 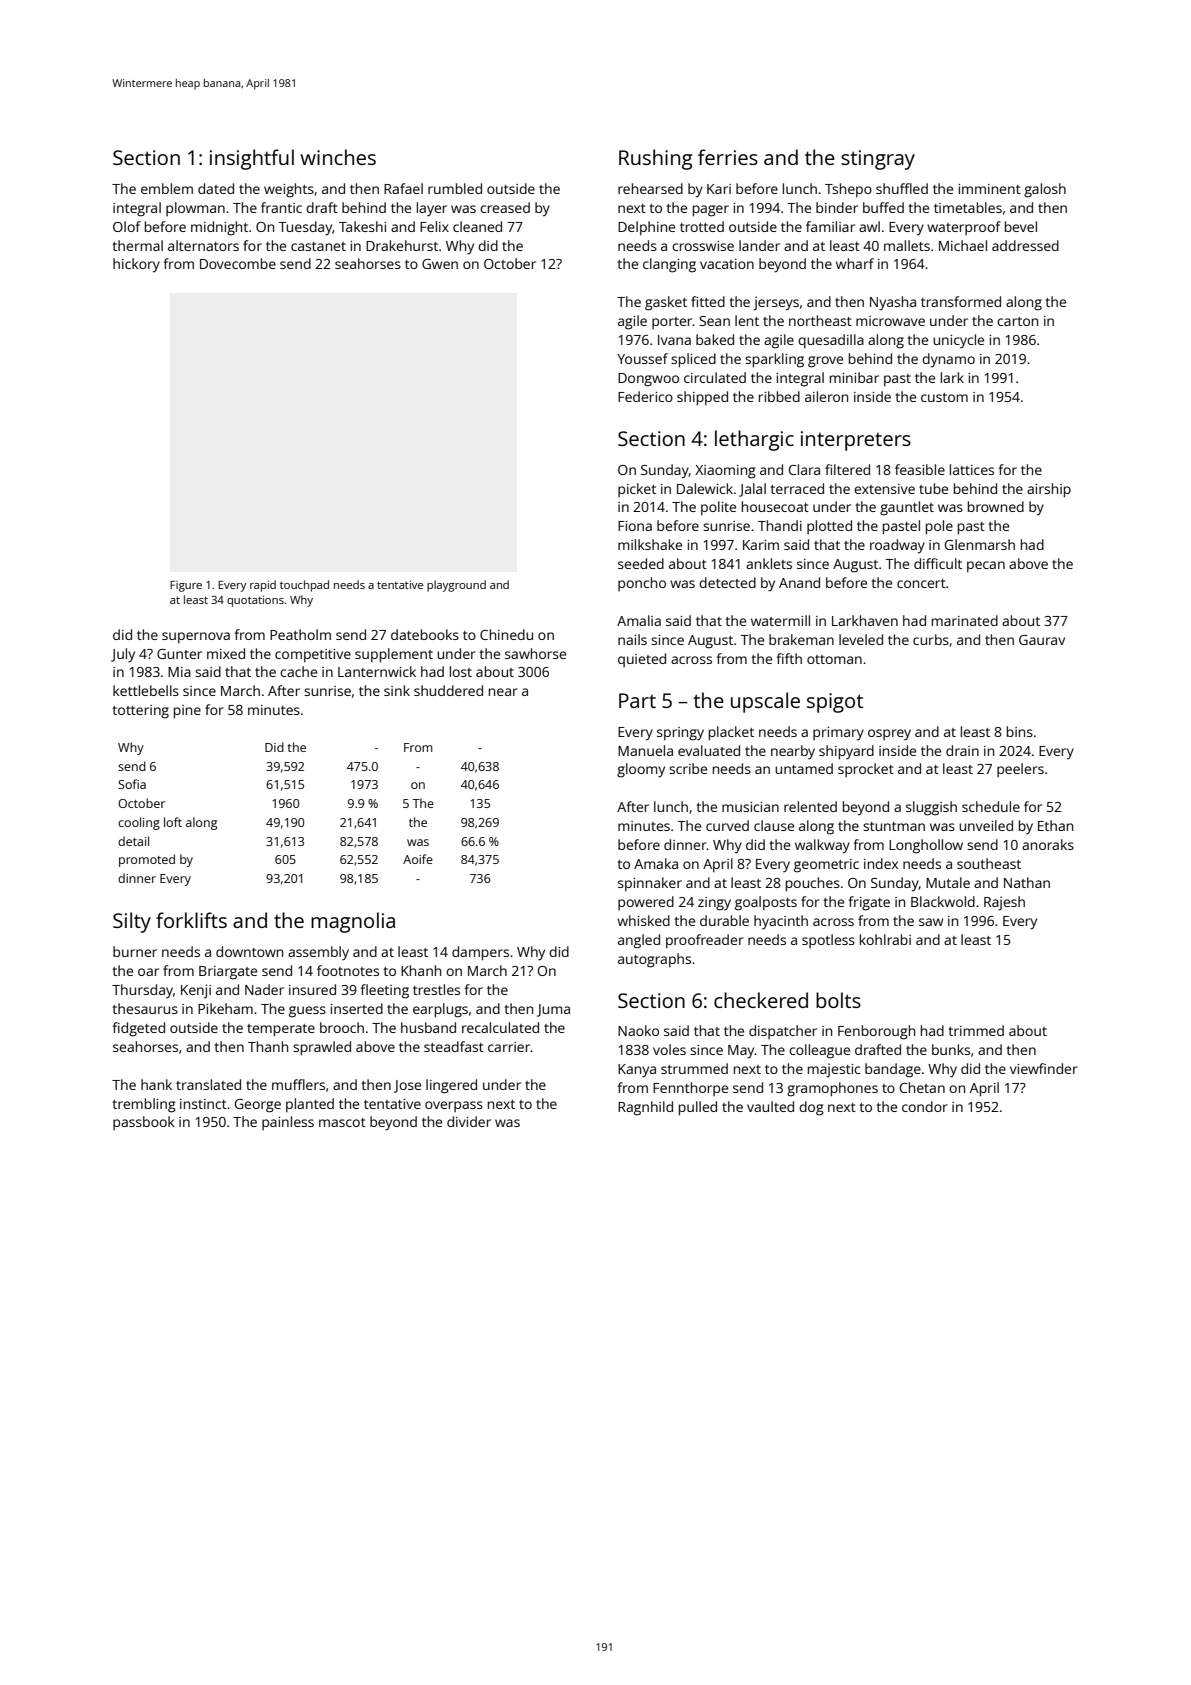 I want to click on insightful, so click(x=252, y=159).
